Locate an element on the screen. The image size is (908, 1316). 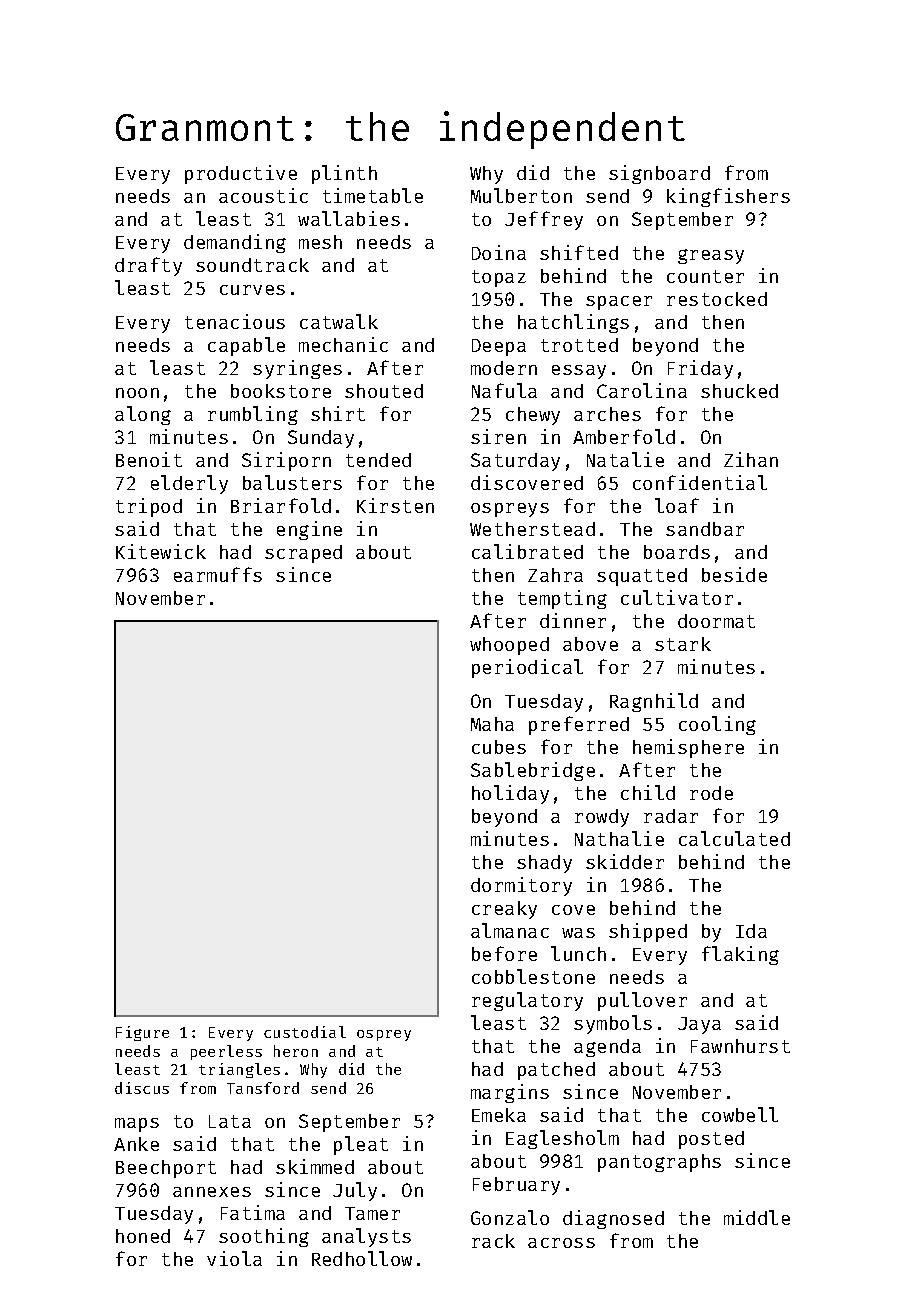
rode is located at coordinates (711, 793).
